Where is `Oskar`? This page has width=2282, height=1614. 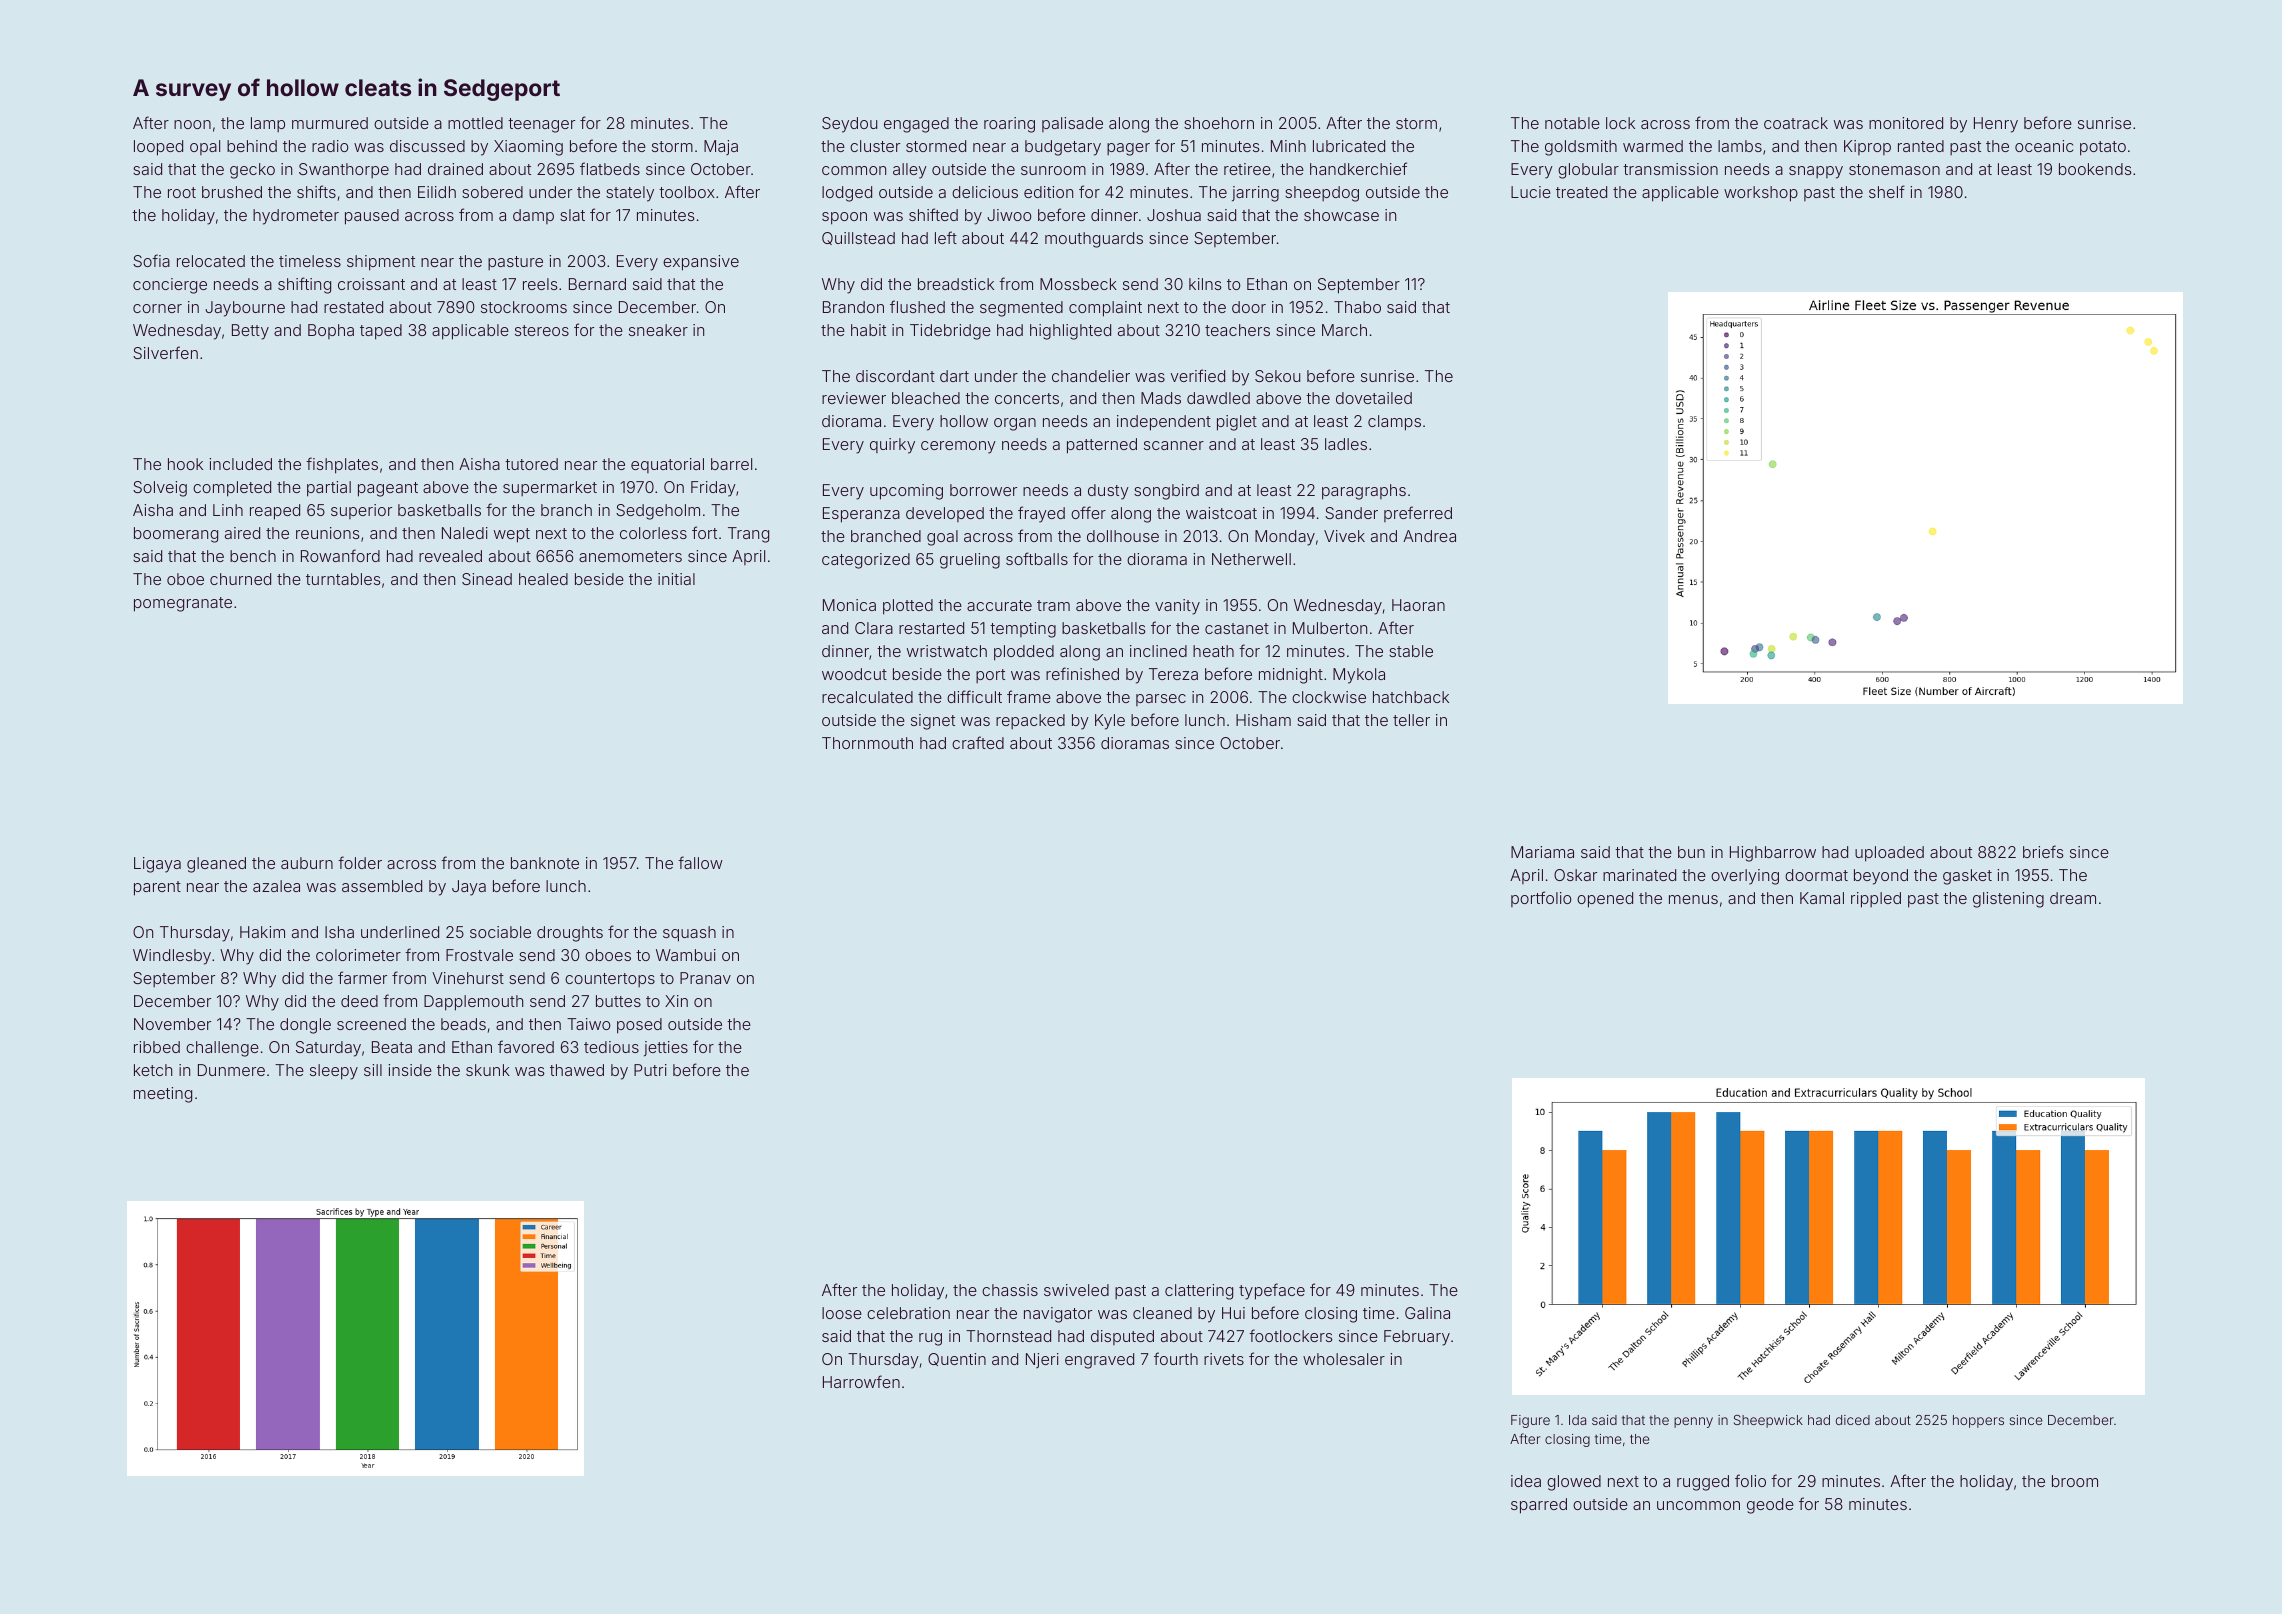
Oskar is located at coordinates (1575, 875).
